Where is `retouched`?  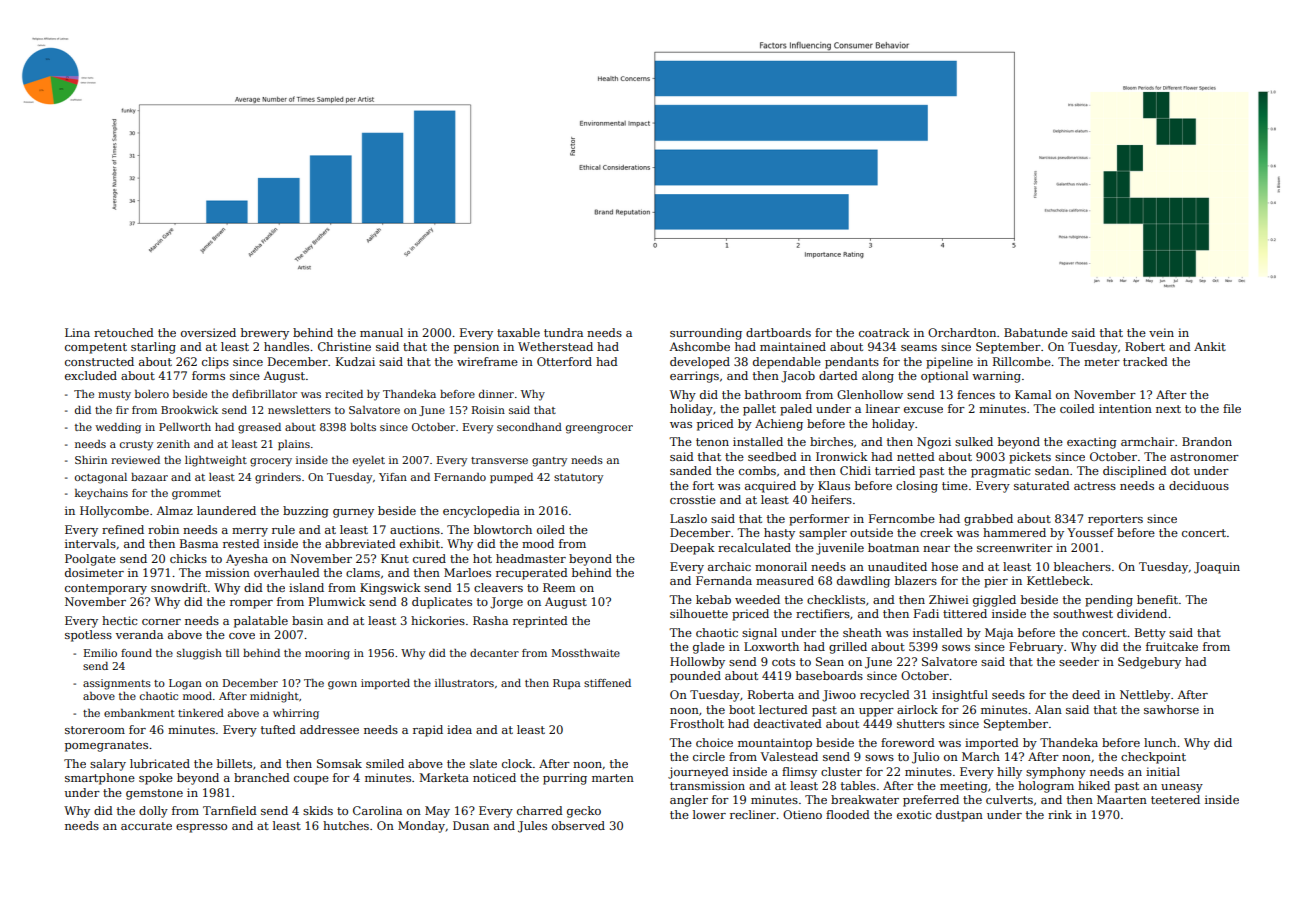
retouched is located at coordinates (124, 332).
